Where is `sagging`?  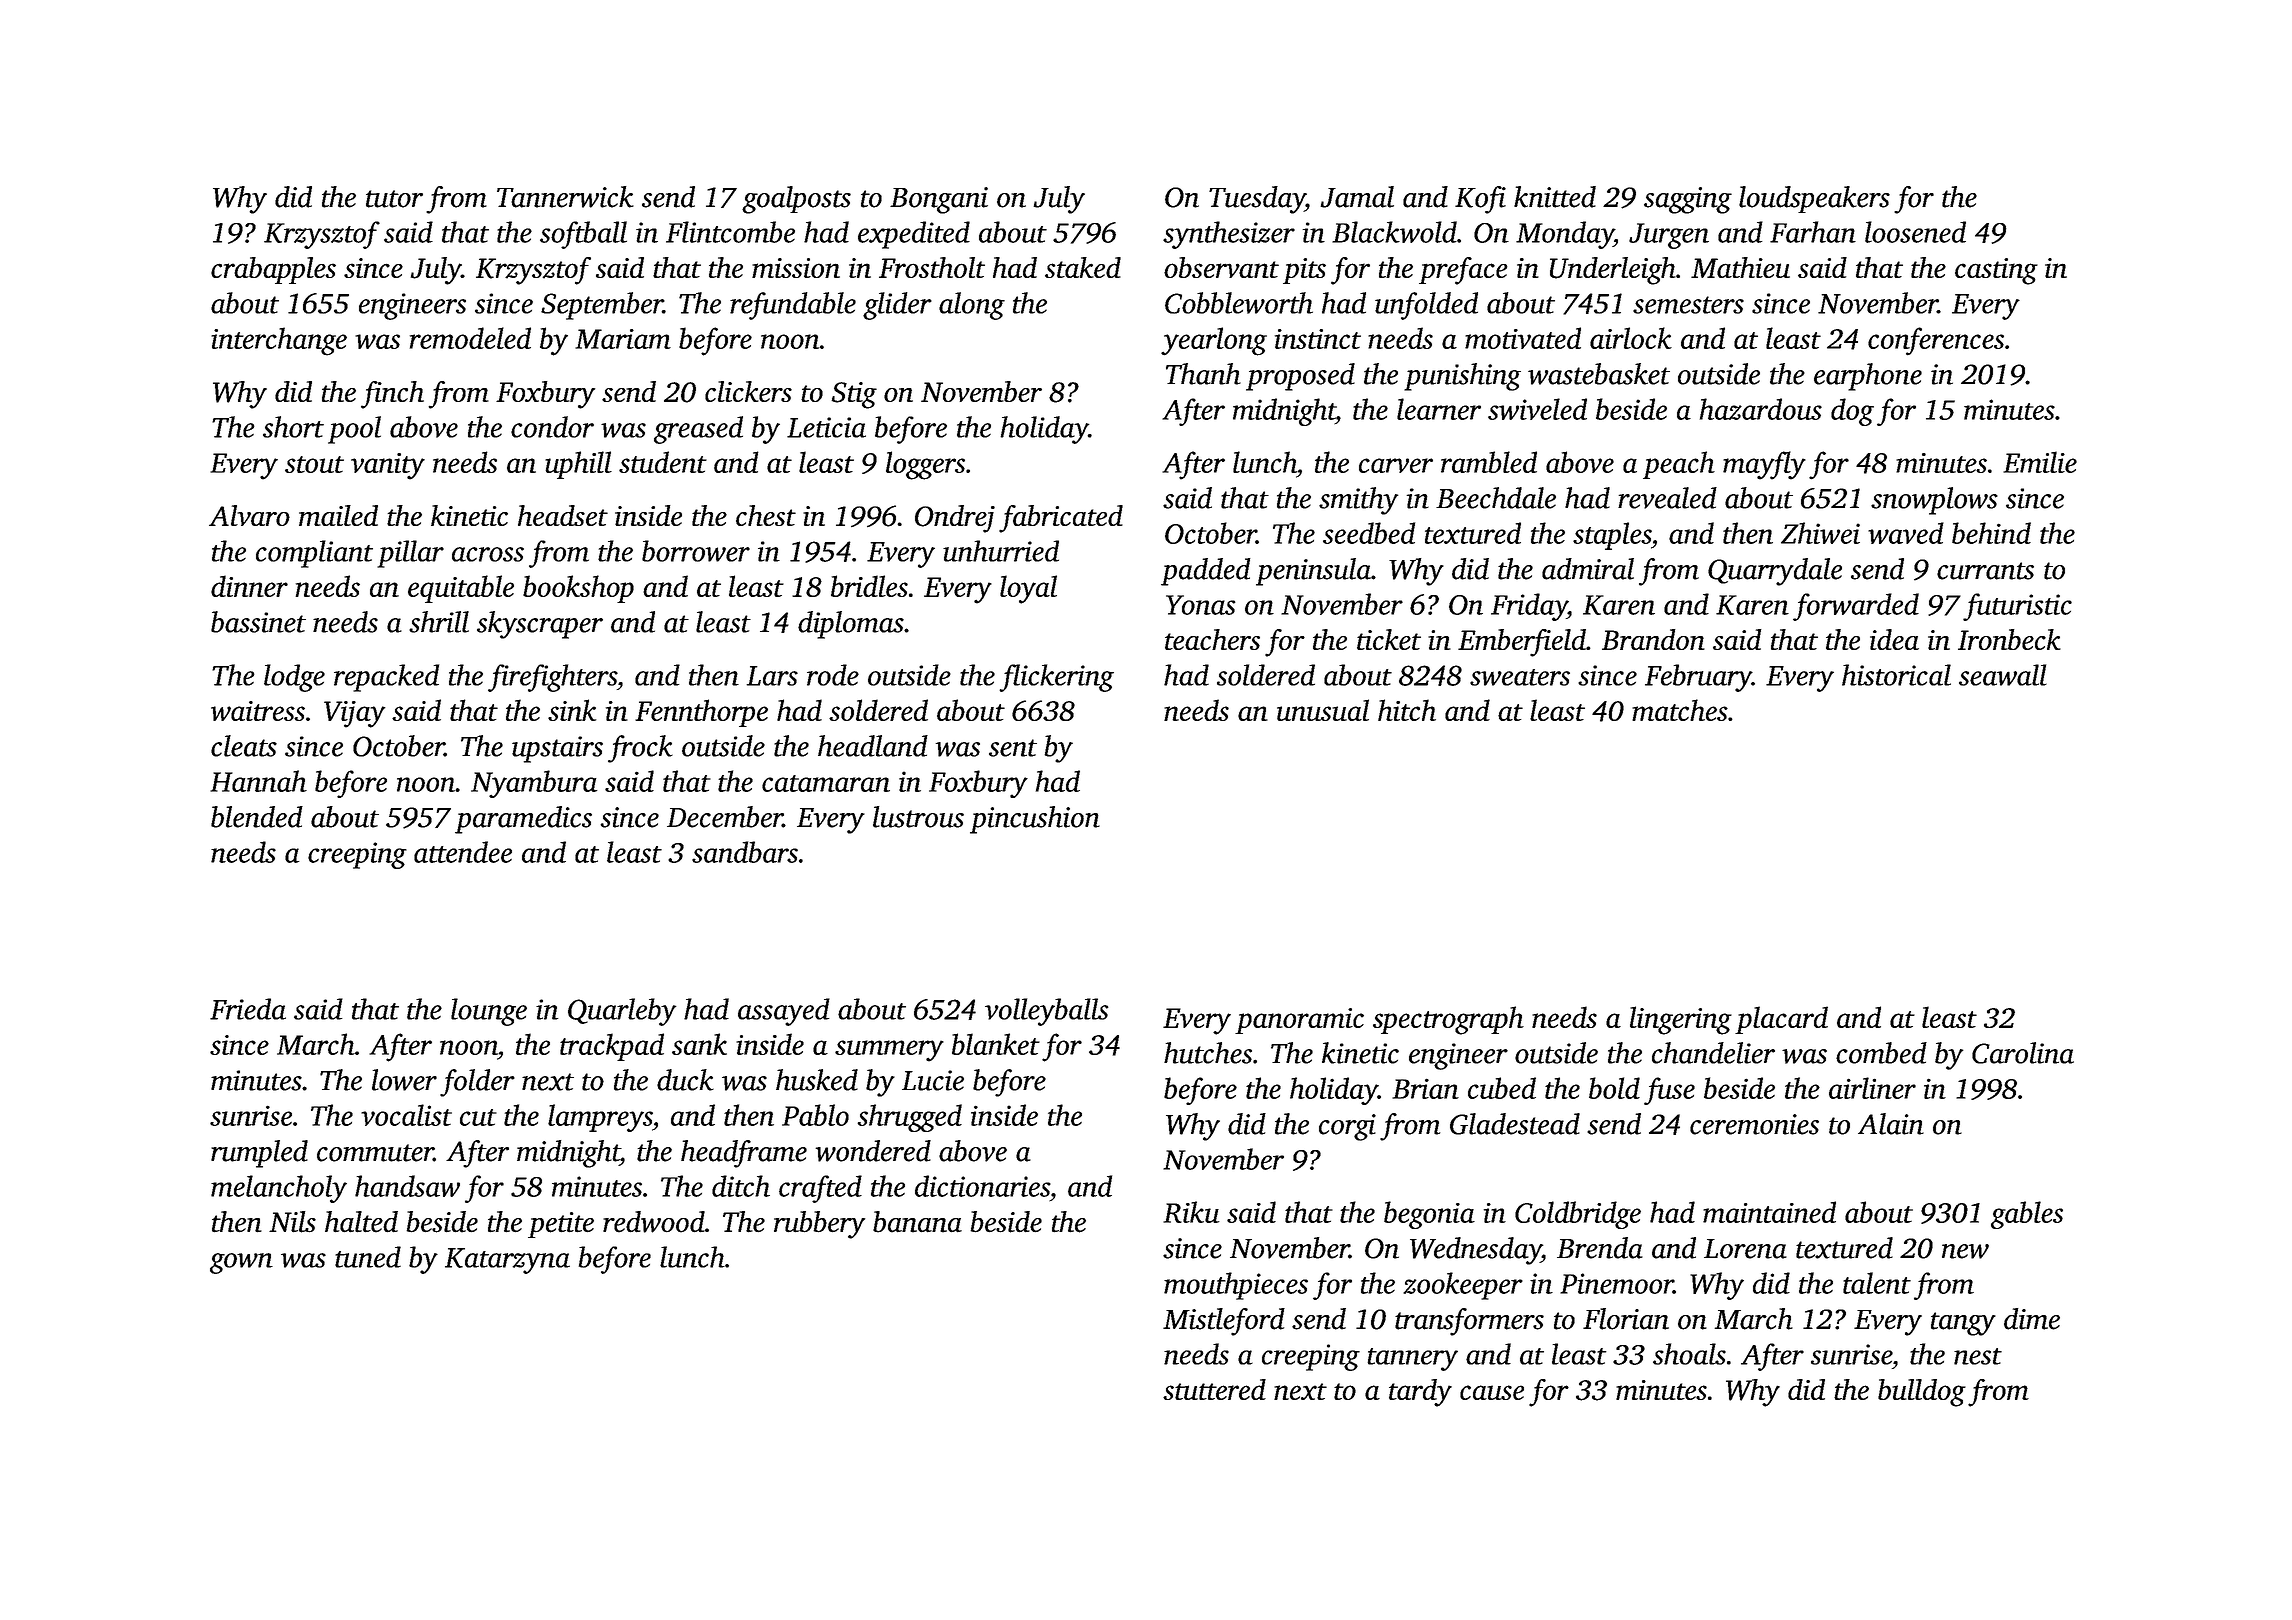 sagging is located at coordinates (1688, 200).
